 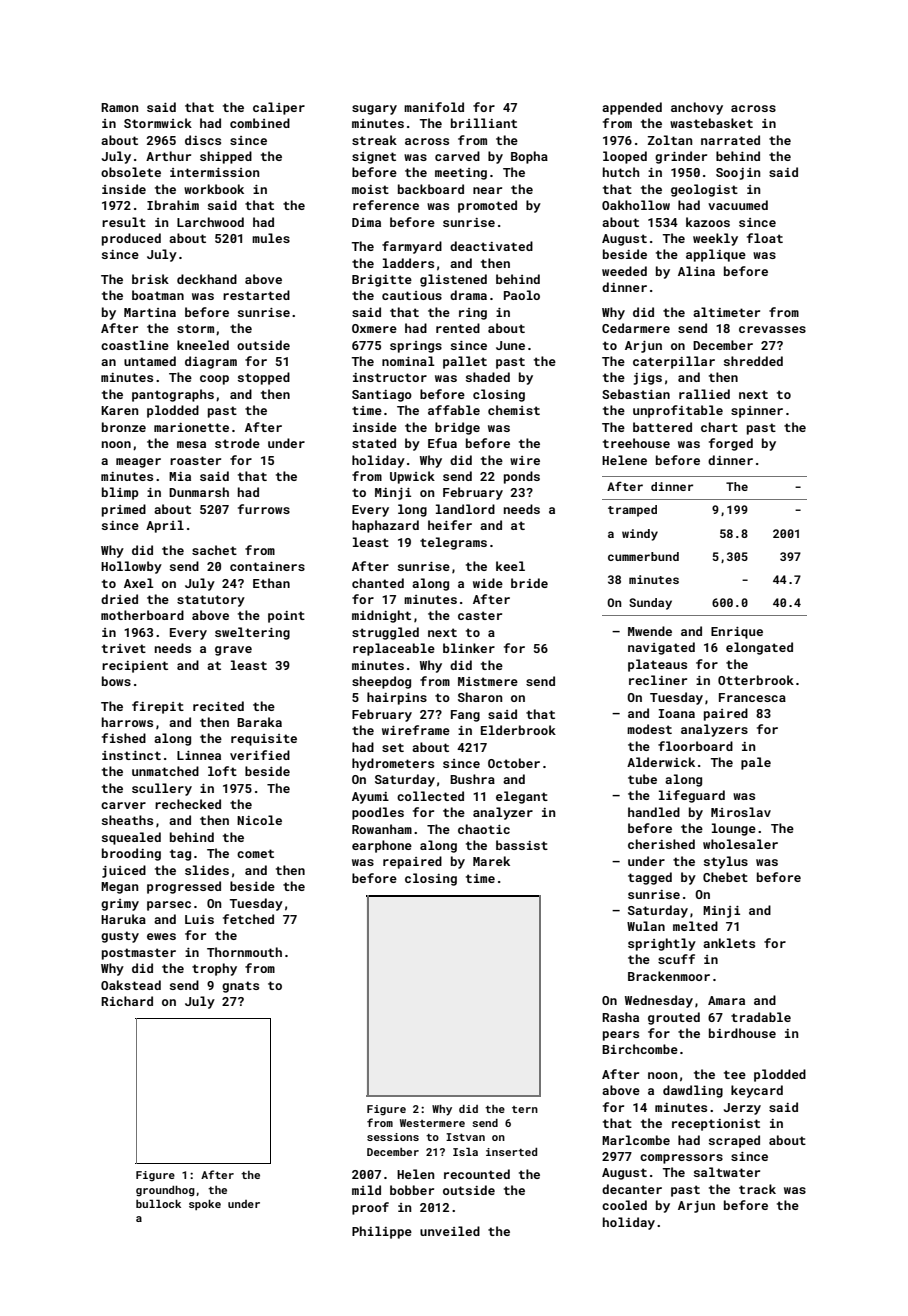 I want to click on plateaus, so click(x=657, y=665).
